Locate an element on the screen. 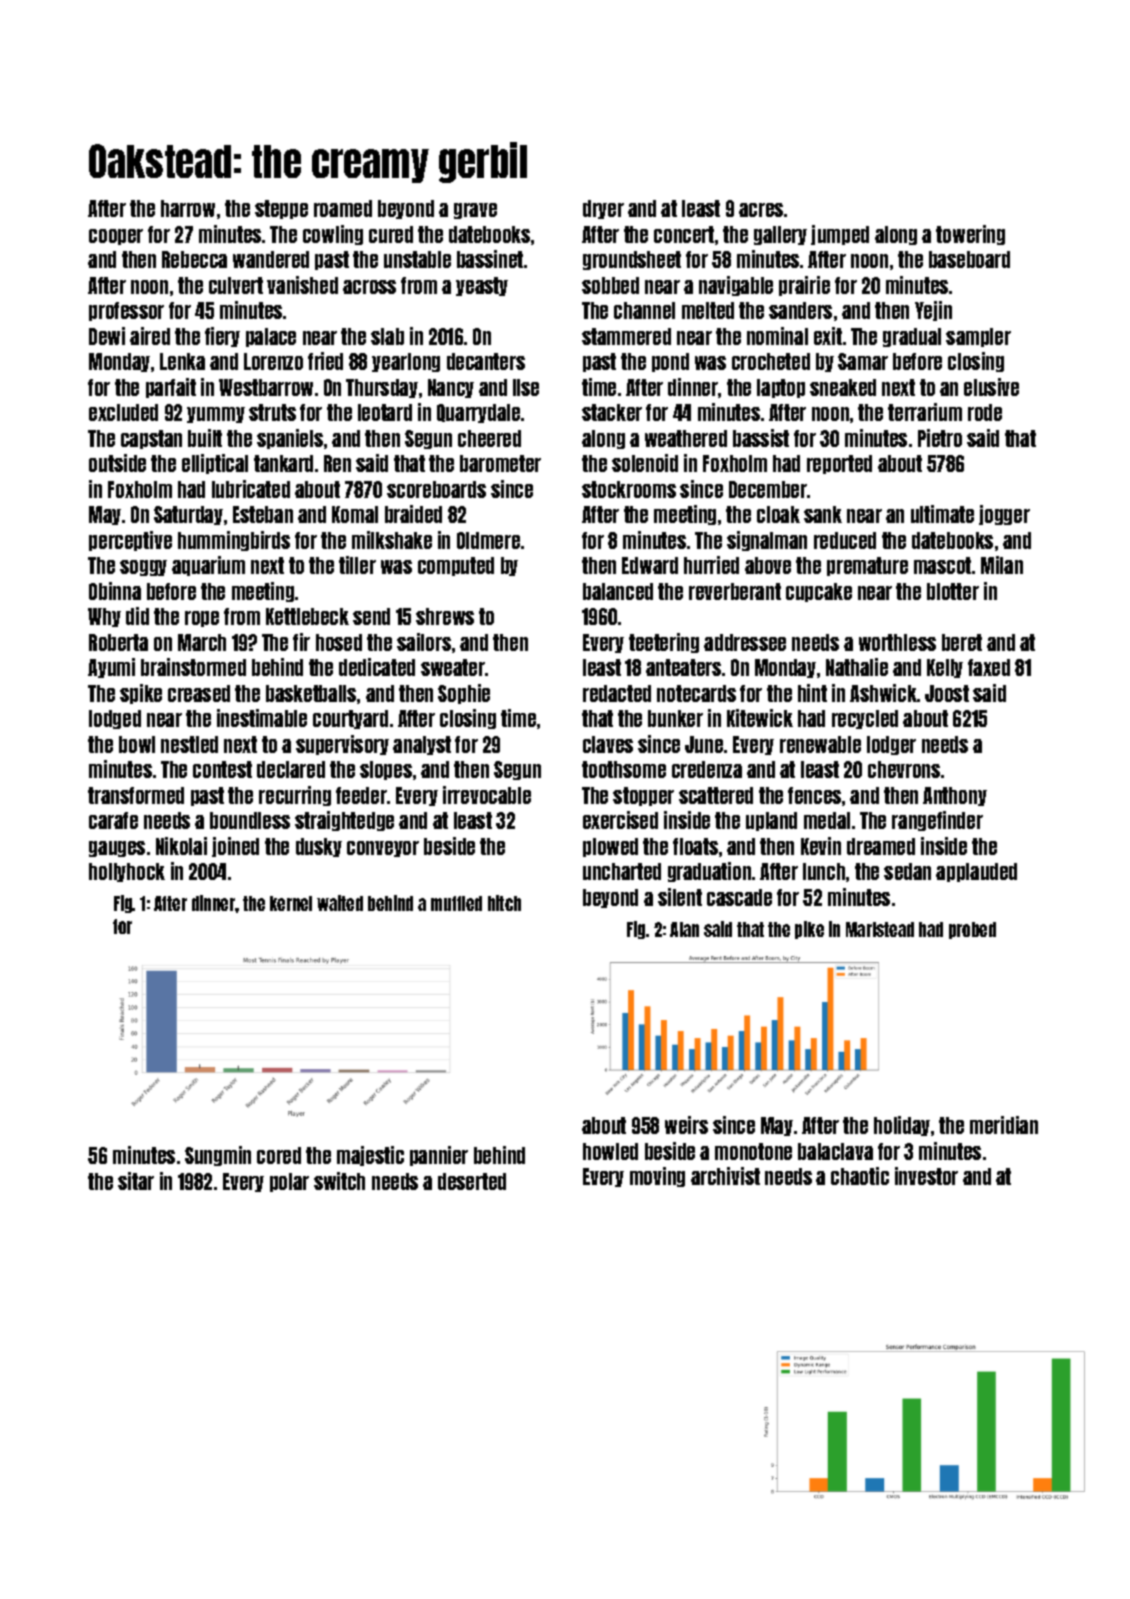  jogger is located at coordinates (1004, 515).
